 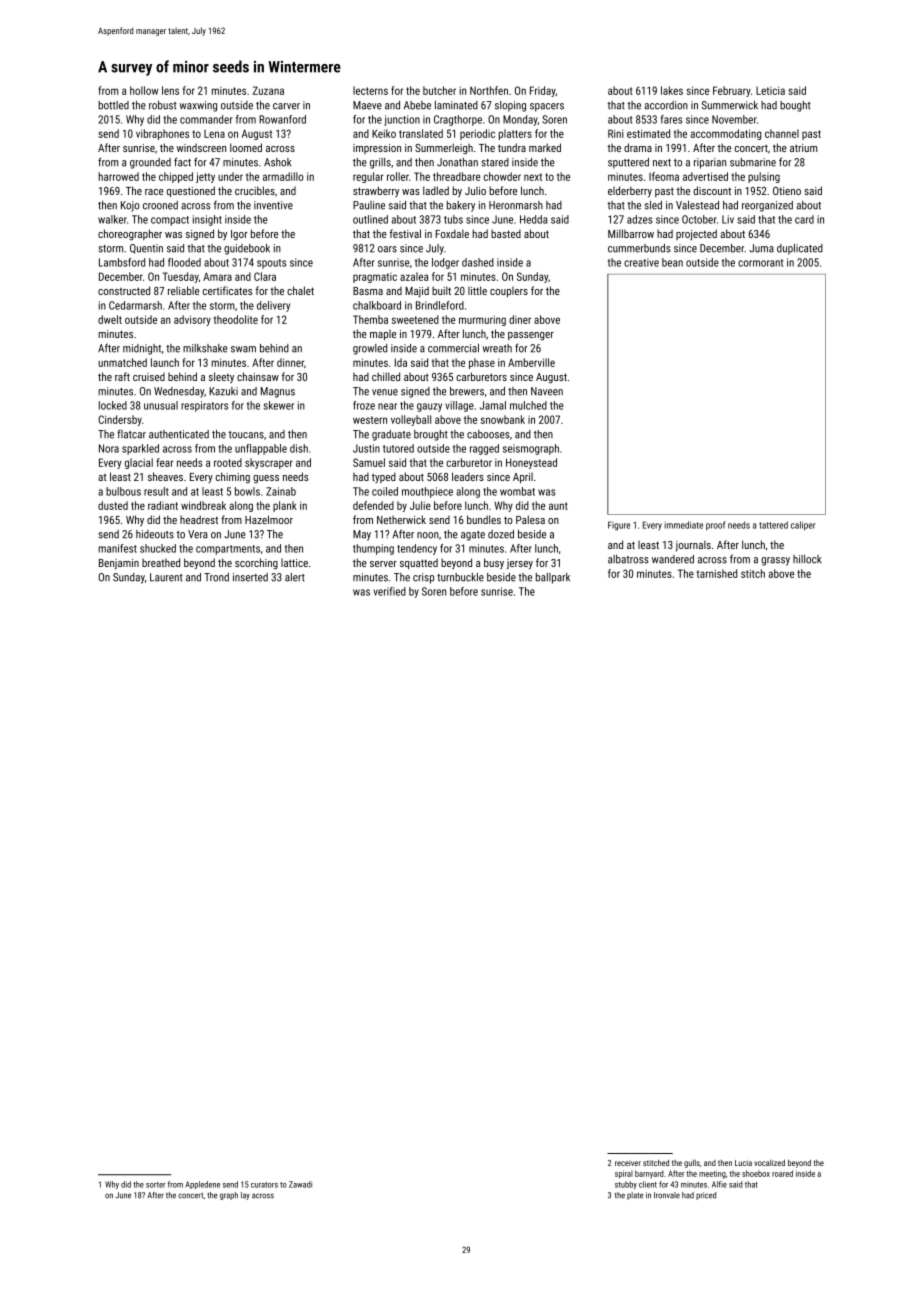 What do you see at coordinates (216, 577) in the document?
I see `Trond` at bounding box center [216, 577].
